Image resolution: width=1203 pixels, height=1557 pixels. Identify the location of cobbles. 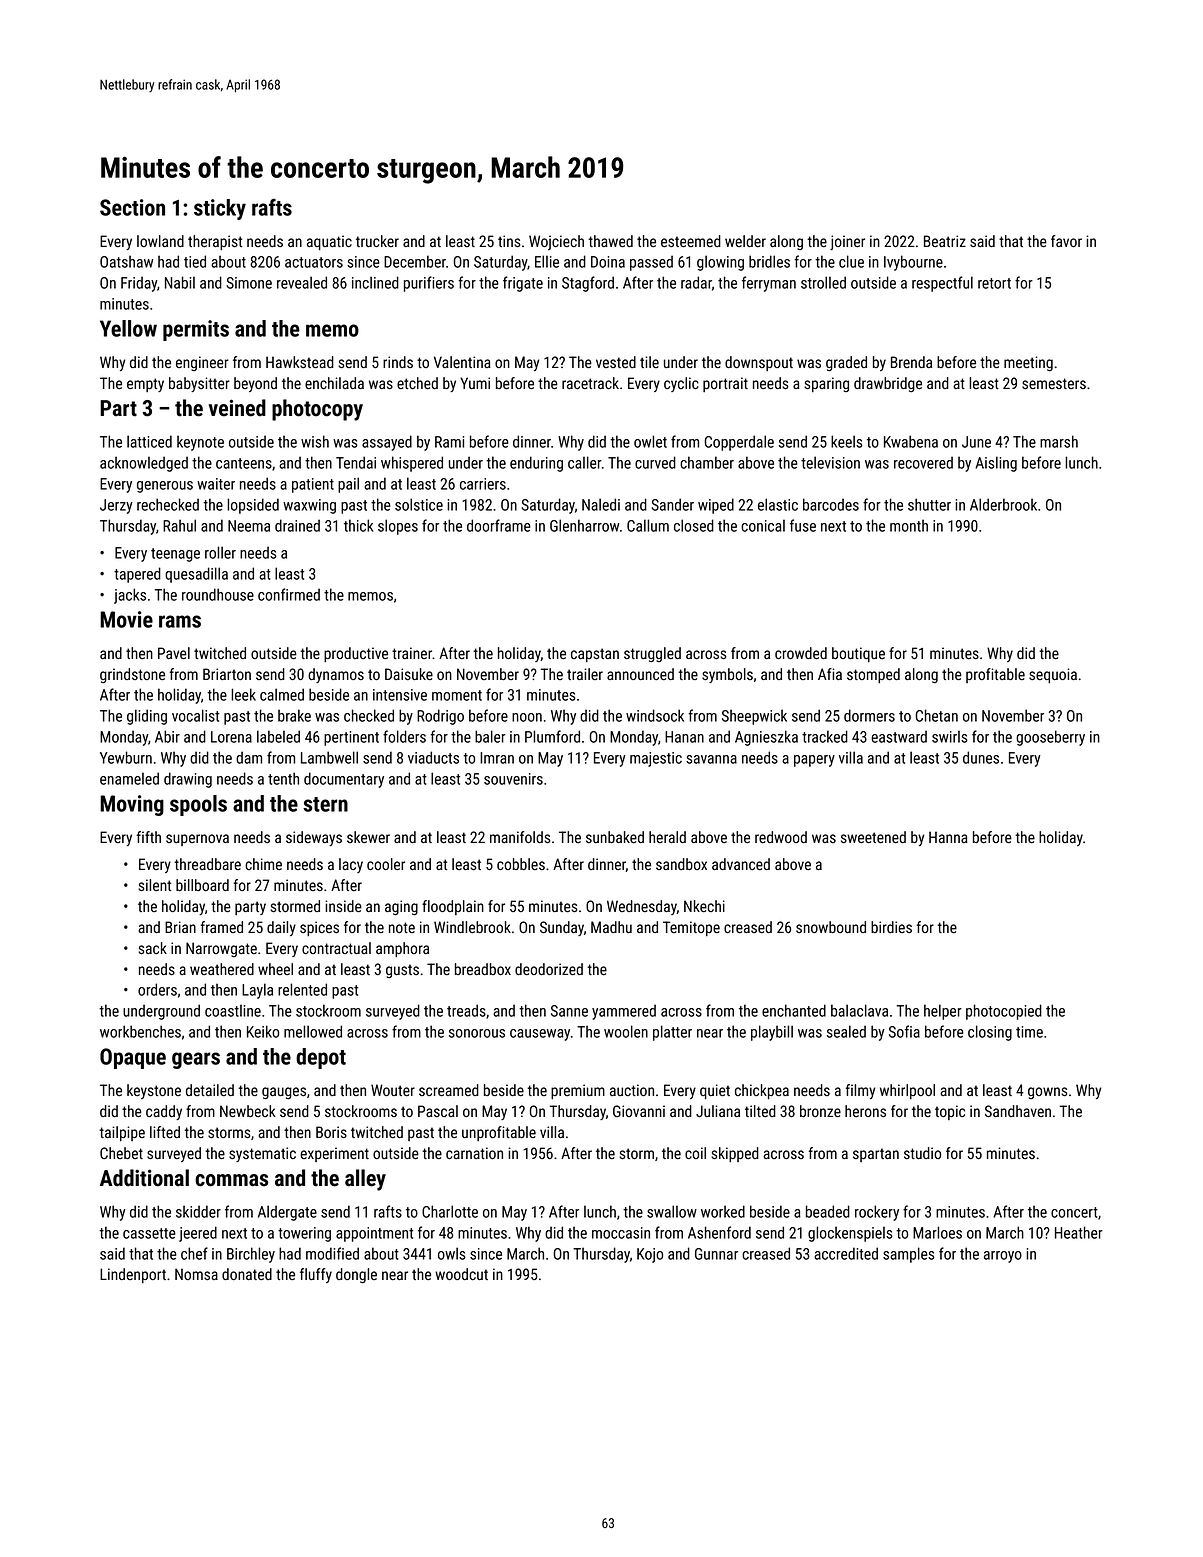
(521, 864).
